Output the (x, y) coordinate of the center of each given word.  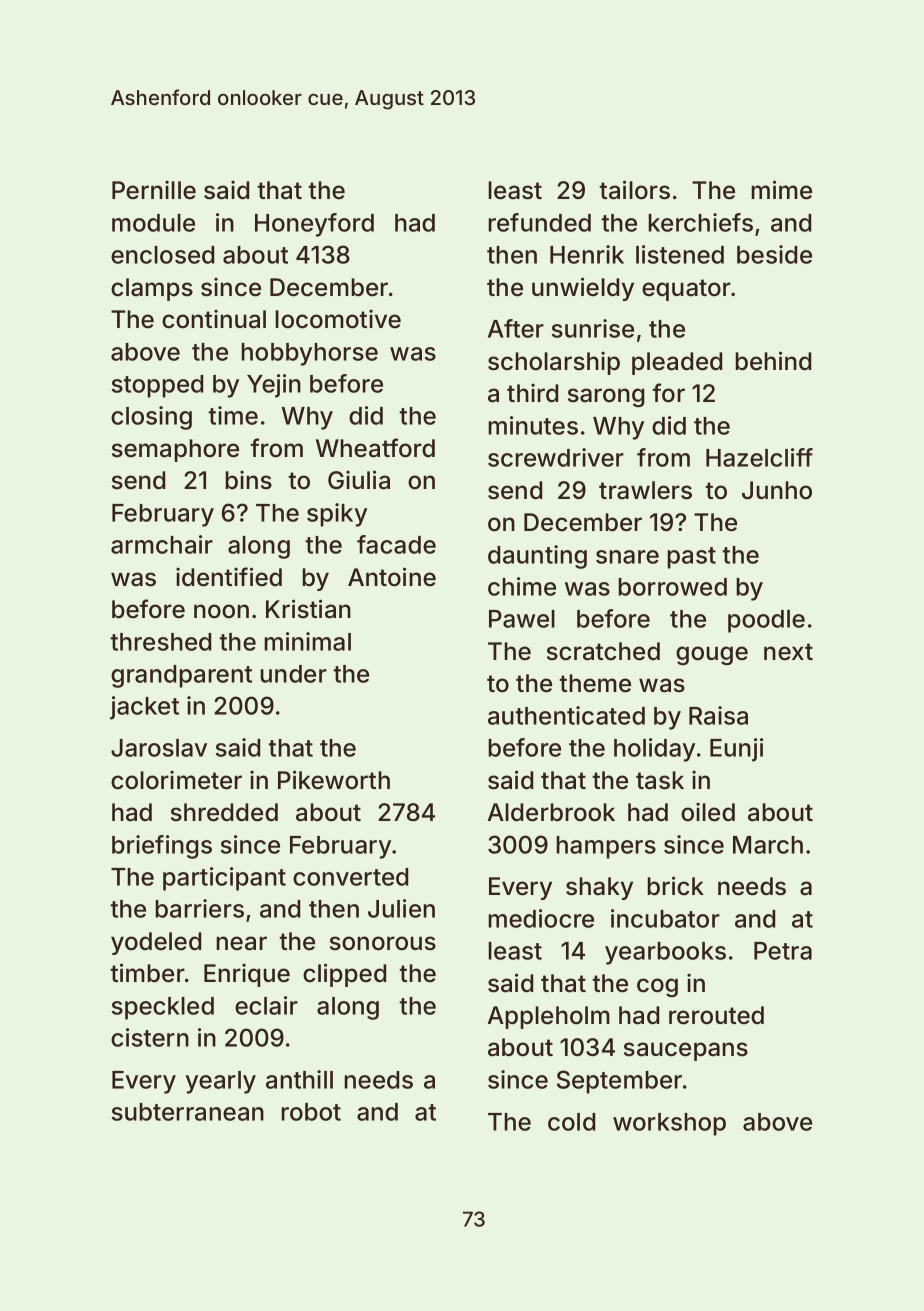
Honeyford (314, 225)
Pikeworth (334, 780)
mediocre (541, 918)
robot (311, 1112)
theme (595, 683)
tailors (634, 190)
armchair (162, 544)
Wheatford (375, 448)
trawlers (645, 490)
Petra (783, 951)
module (153, 223)
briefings (162, 847)
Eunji (736, 750)
